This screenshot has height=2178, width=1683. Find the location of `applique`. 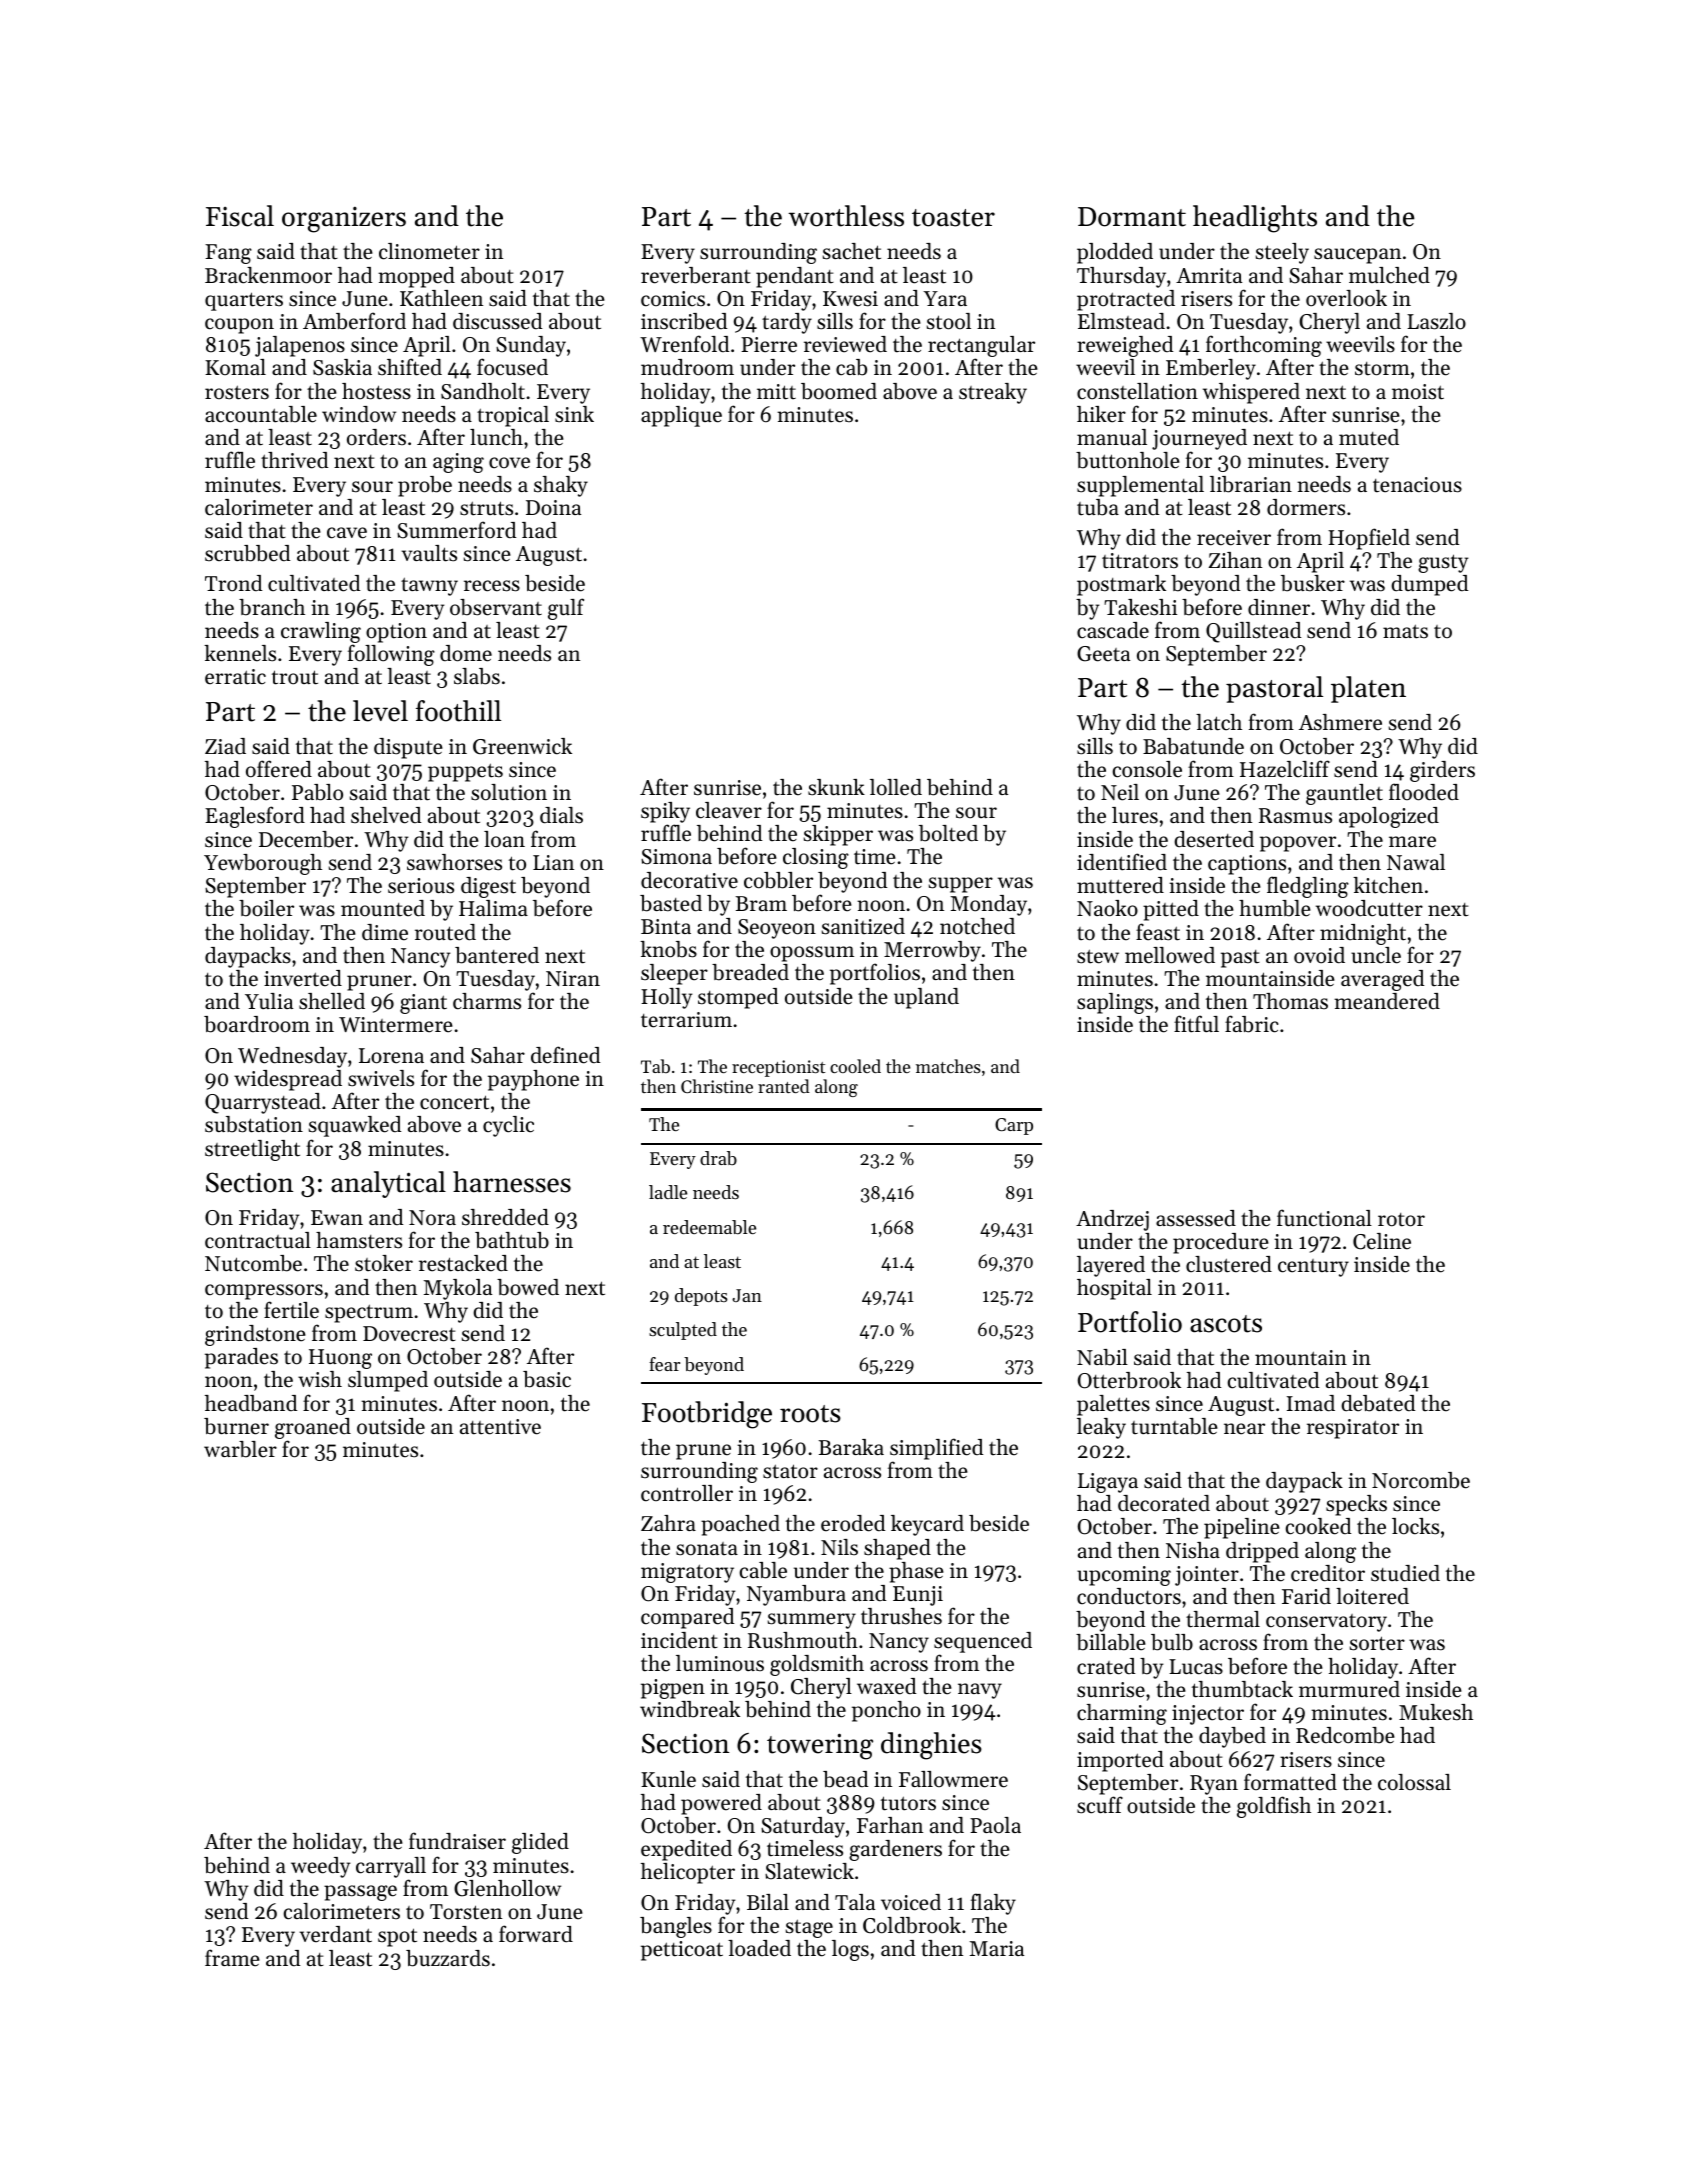

applique is located at coordinates (681, 416).
